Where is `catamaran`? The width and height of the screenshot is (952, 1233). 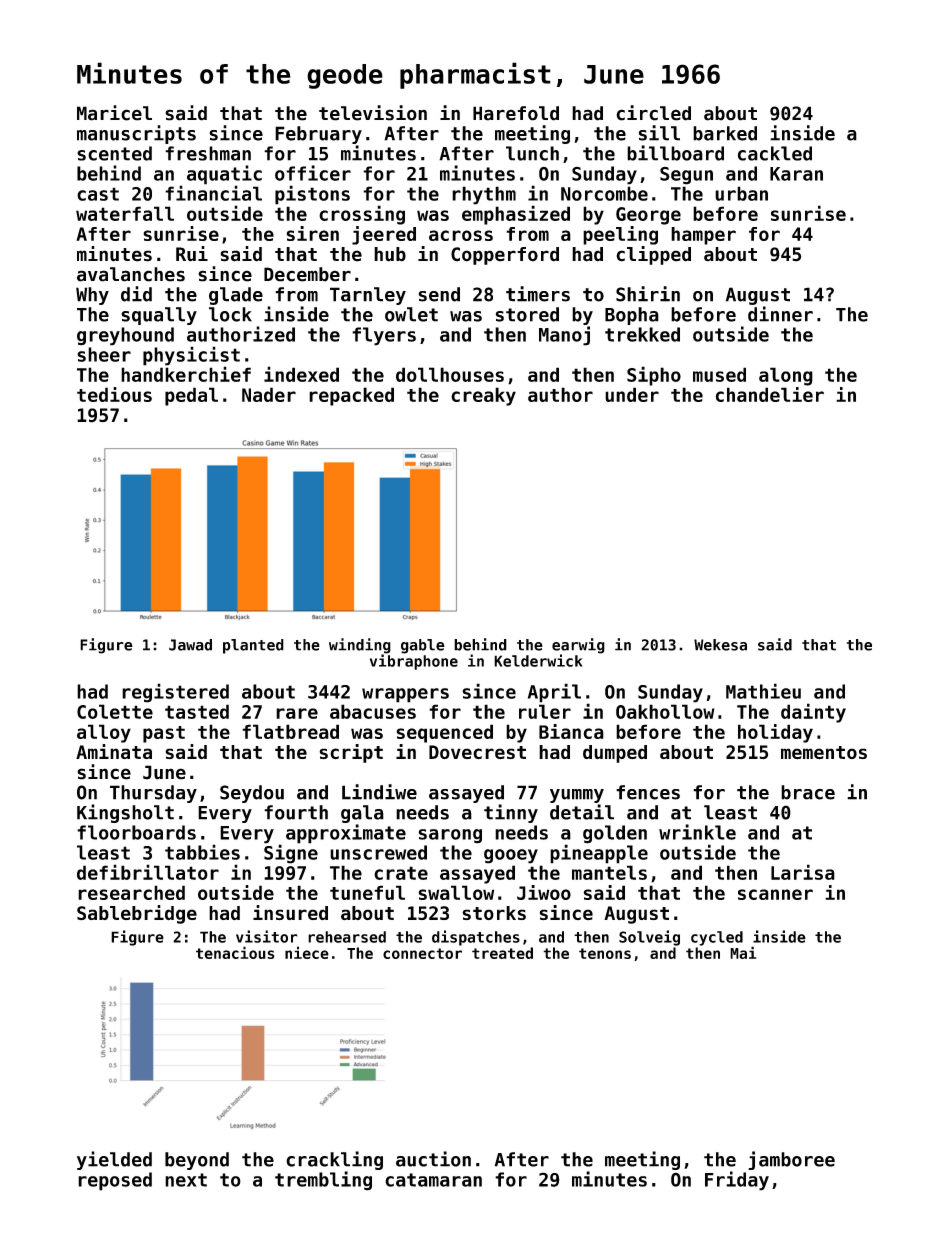
catamaran is located at coordinates (433, 1180).
